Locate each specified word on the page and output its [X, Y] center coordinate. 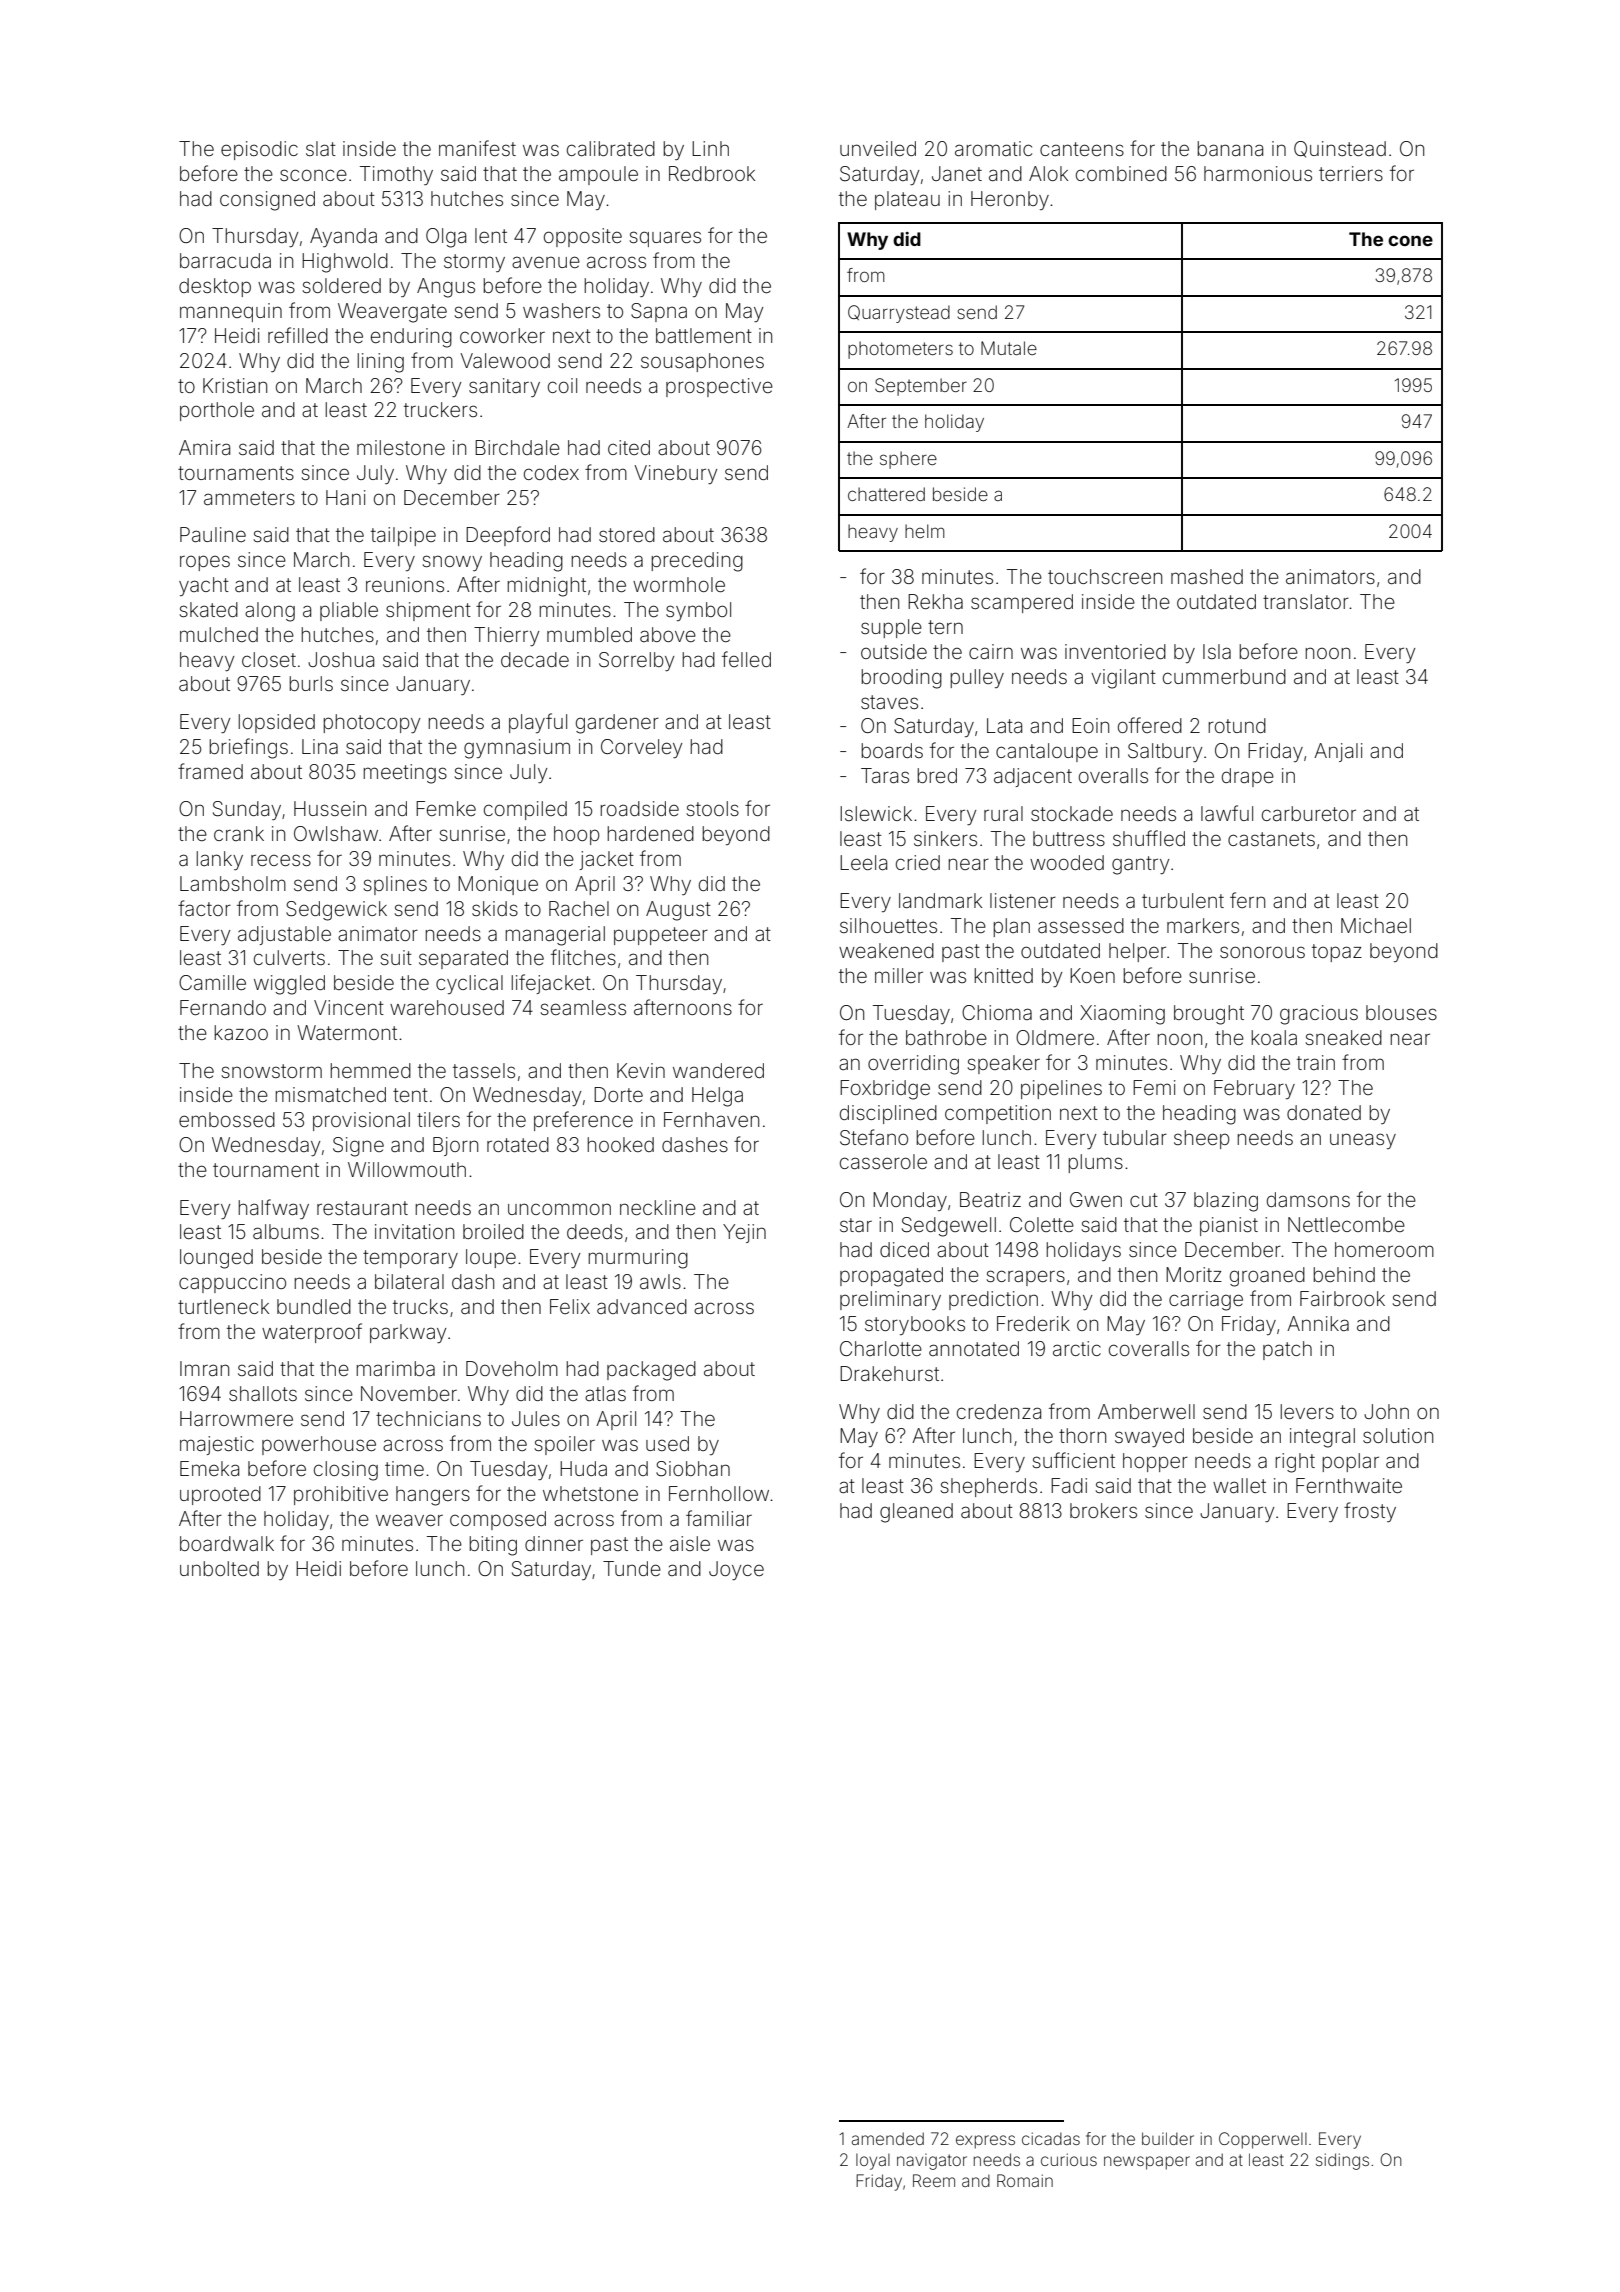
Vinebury [675, 474]
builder [1168, 2138]
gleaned [916, 1513]
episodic [259, 150]
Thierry [506, 636]
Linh [710, 148]
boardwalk [227, 1543]
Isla [1217, 651]
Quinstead [1340, 149]
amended [888, 2138]
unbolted [219, 1568]
